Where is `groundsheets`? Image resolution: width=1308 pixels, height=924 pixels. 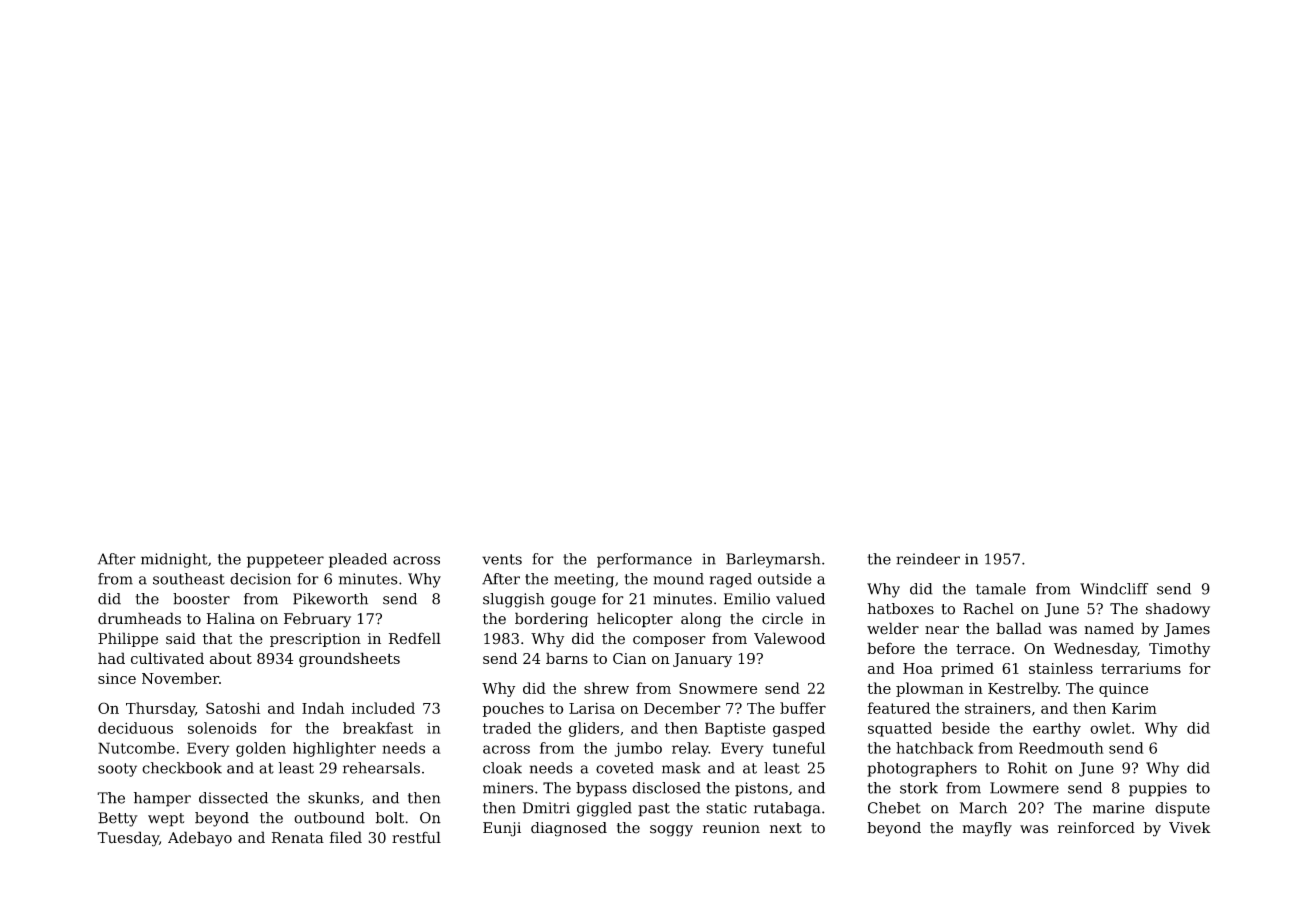
groundsheets is located at coordinates (349, 660).
